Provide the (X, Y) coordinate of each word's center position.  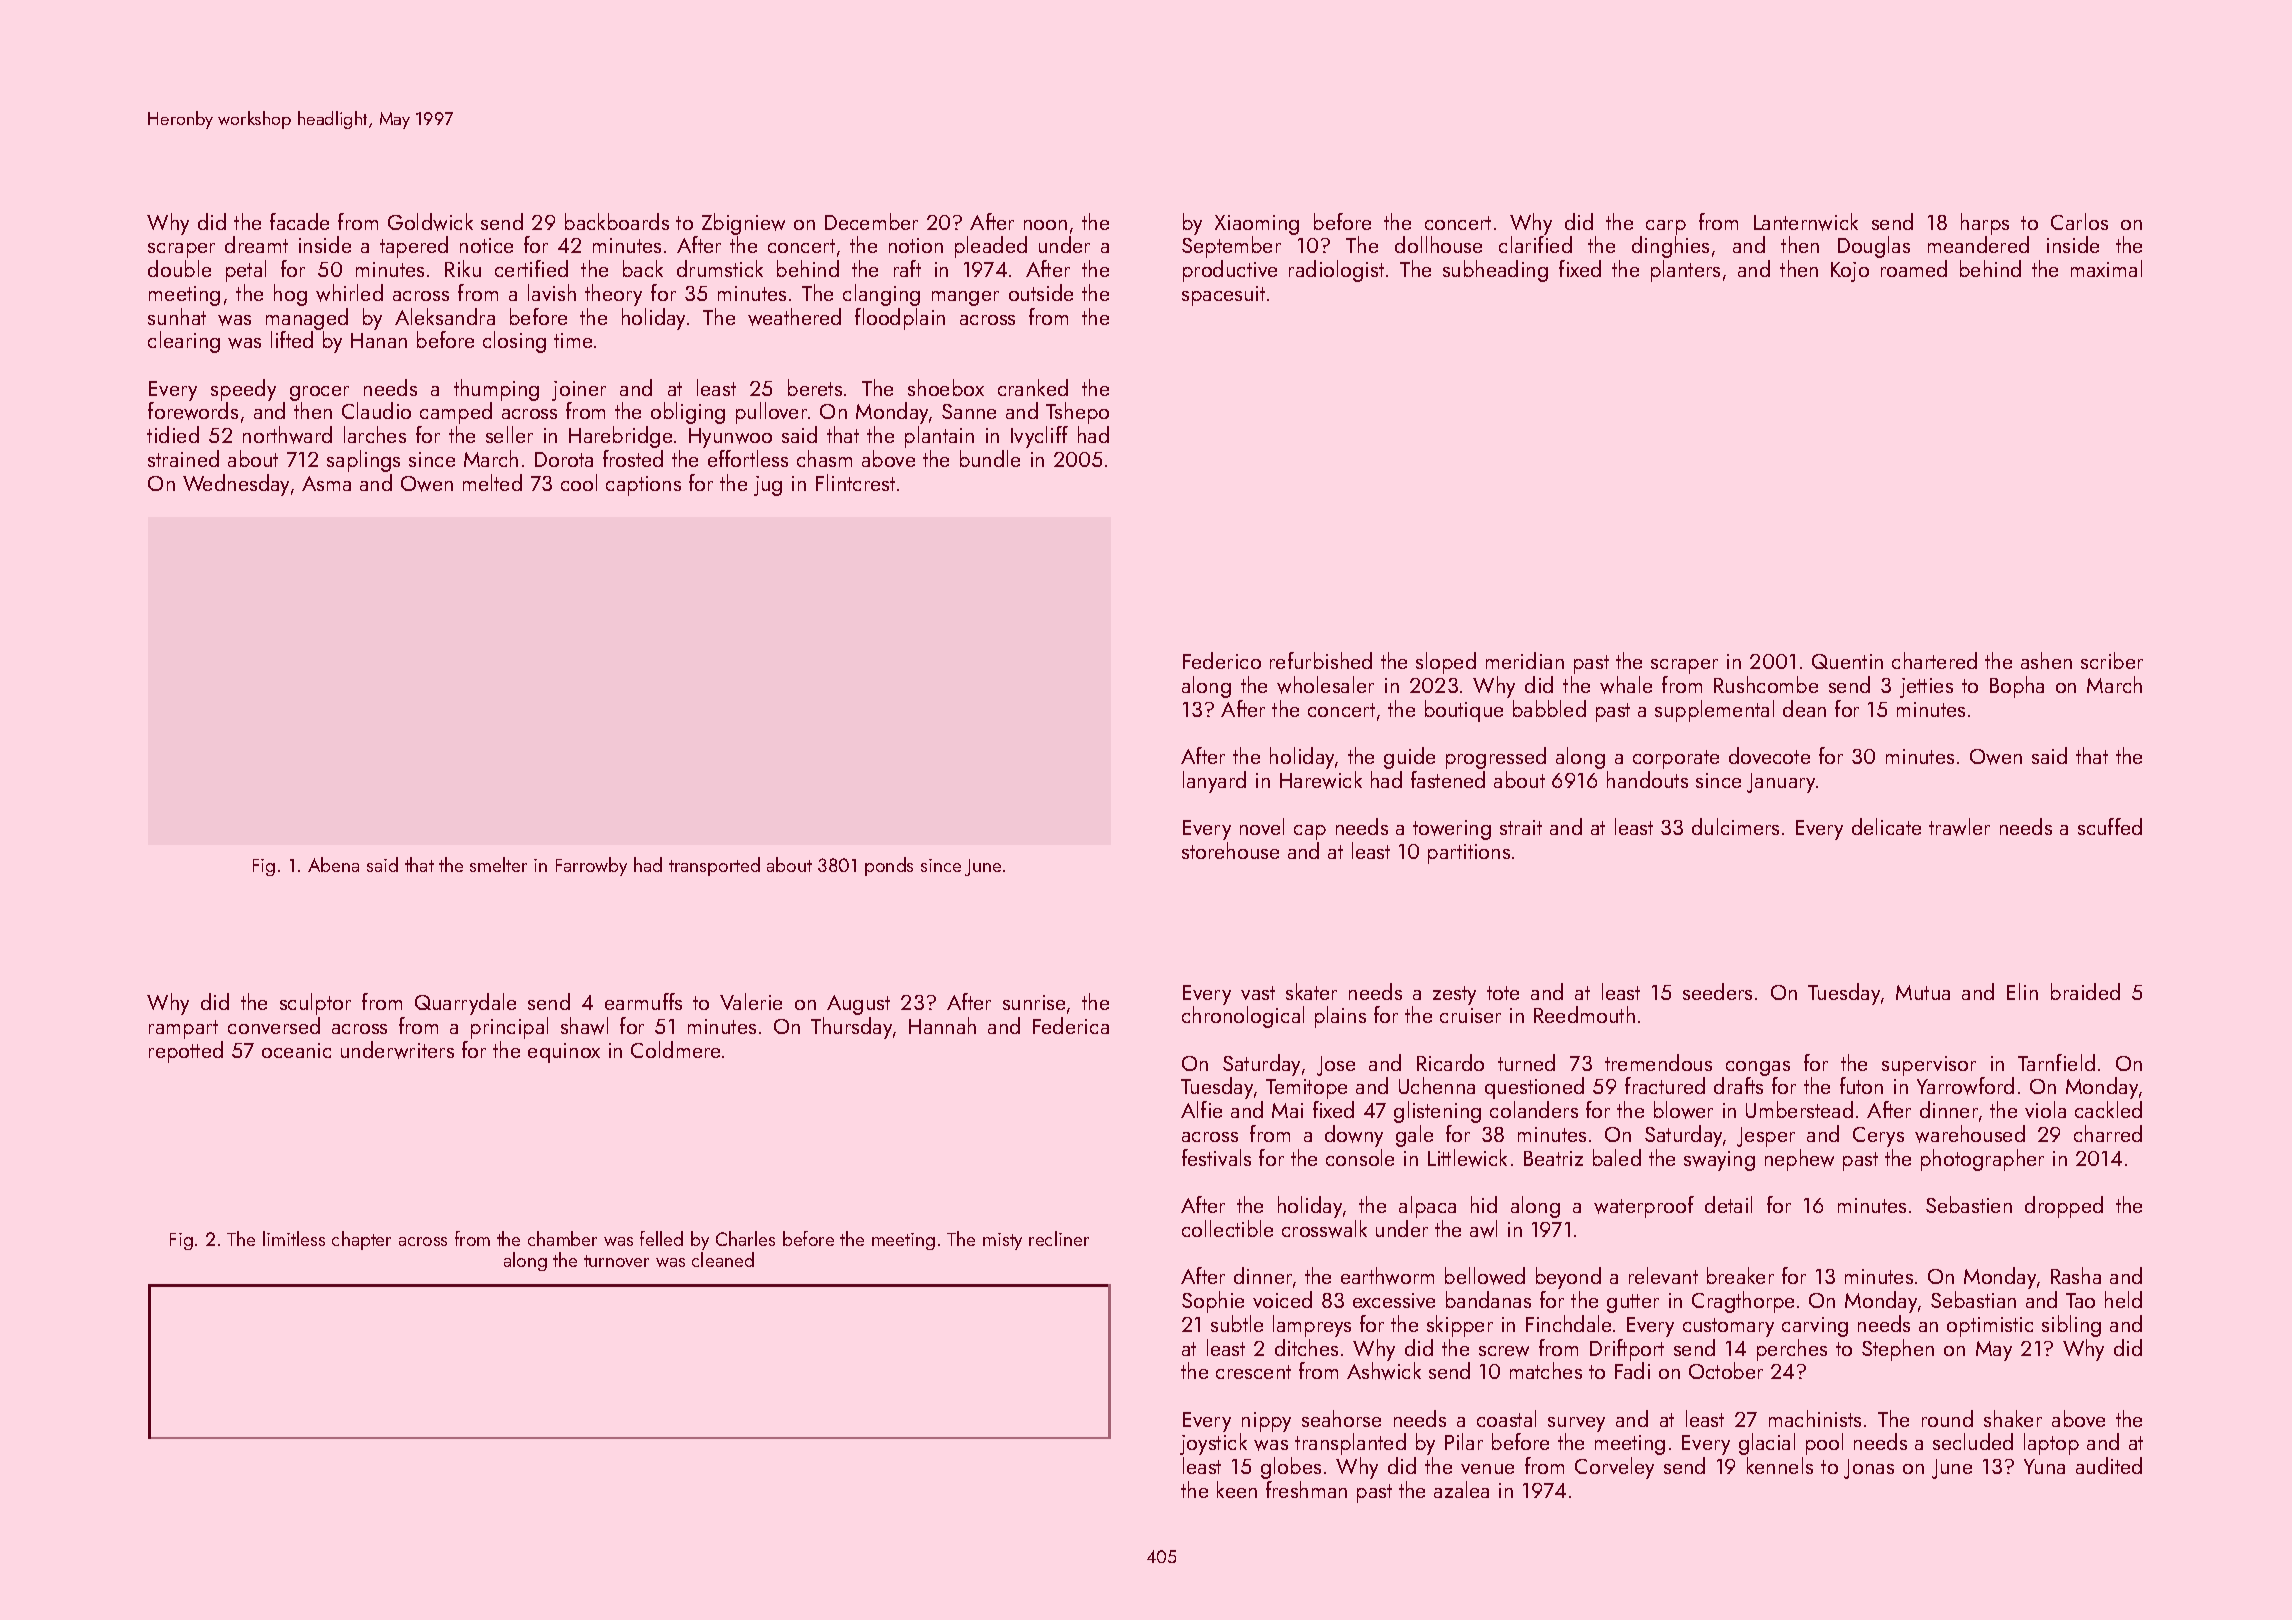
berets (815, 387)
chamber (562, 1238)
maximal (2106, 268)
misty (1002, 1241)
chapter (361, 1240)
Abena (333, 864)
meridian (1525, 660)
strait (1521, 827)
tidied (173, 434)
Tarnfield (2056, 1062)
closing (514, 342)
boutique (1464, 711)
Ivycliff (1039, 437)
